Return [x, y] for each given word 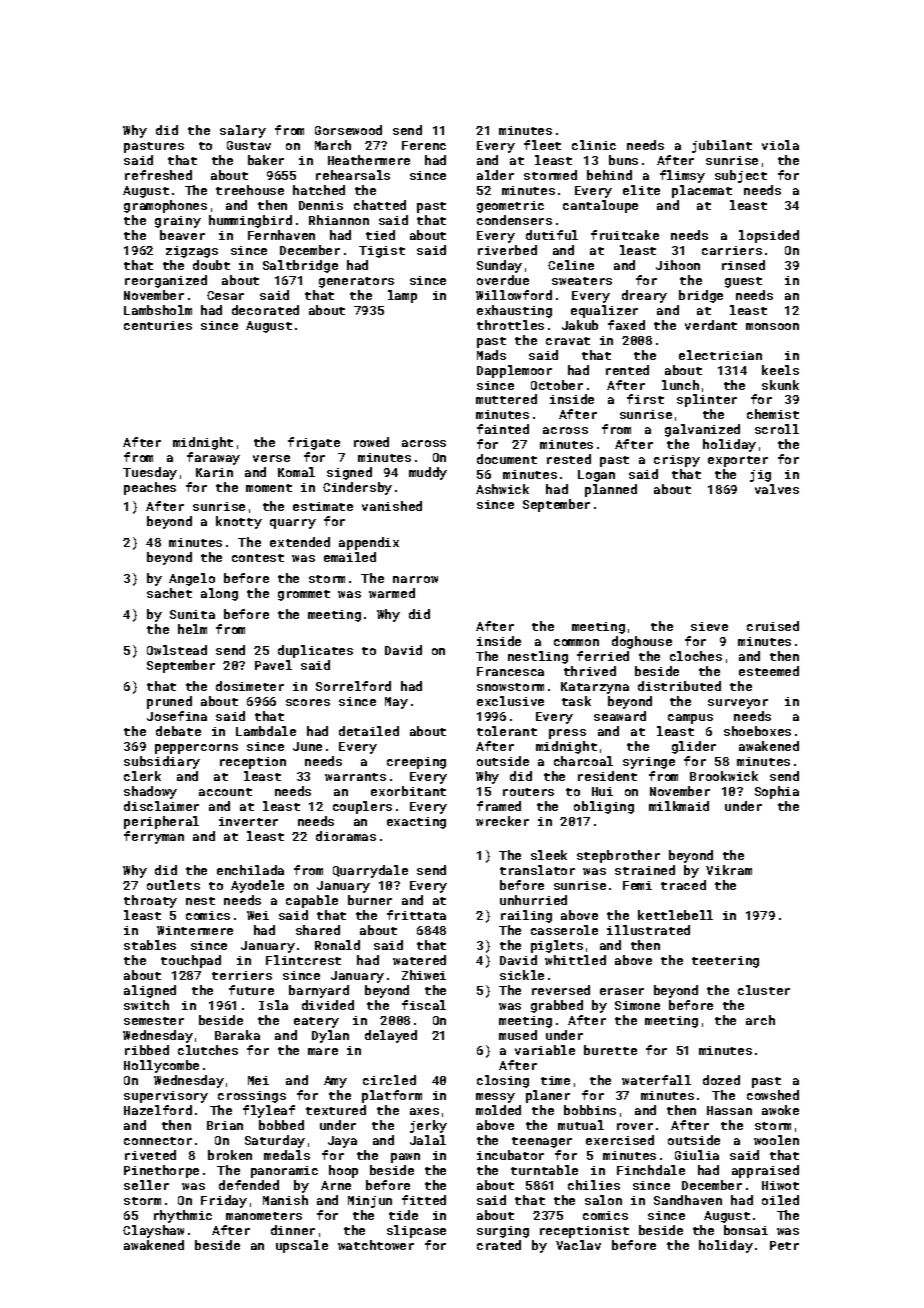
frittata [416, 915]
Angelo [192, 579]
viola [780, 145]
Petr [784, 1245]
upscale [302, 1246]
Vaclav [578, 1245]
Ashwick [502, 489]
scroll [777, 429]
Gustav [249, 145]
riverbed [507, 250]
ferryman [154, 837]
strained [645, 870]
